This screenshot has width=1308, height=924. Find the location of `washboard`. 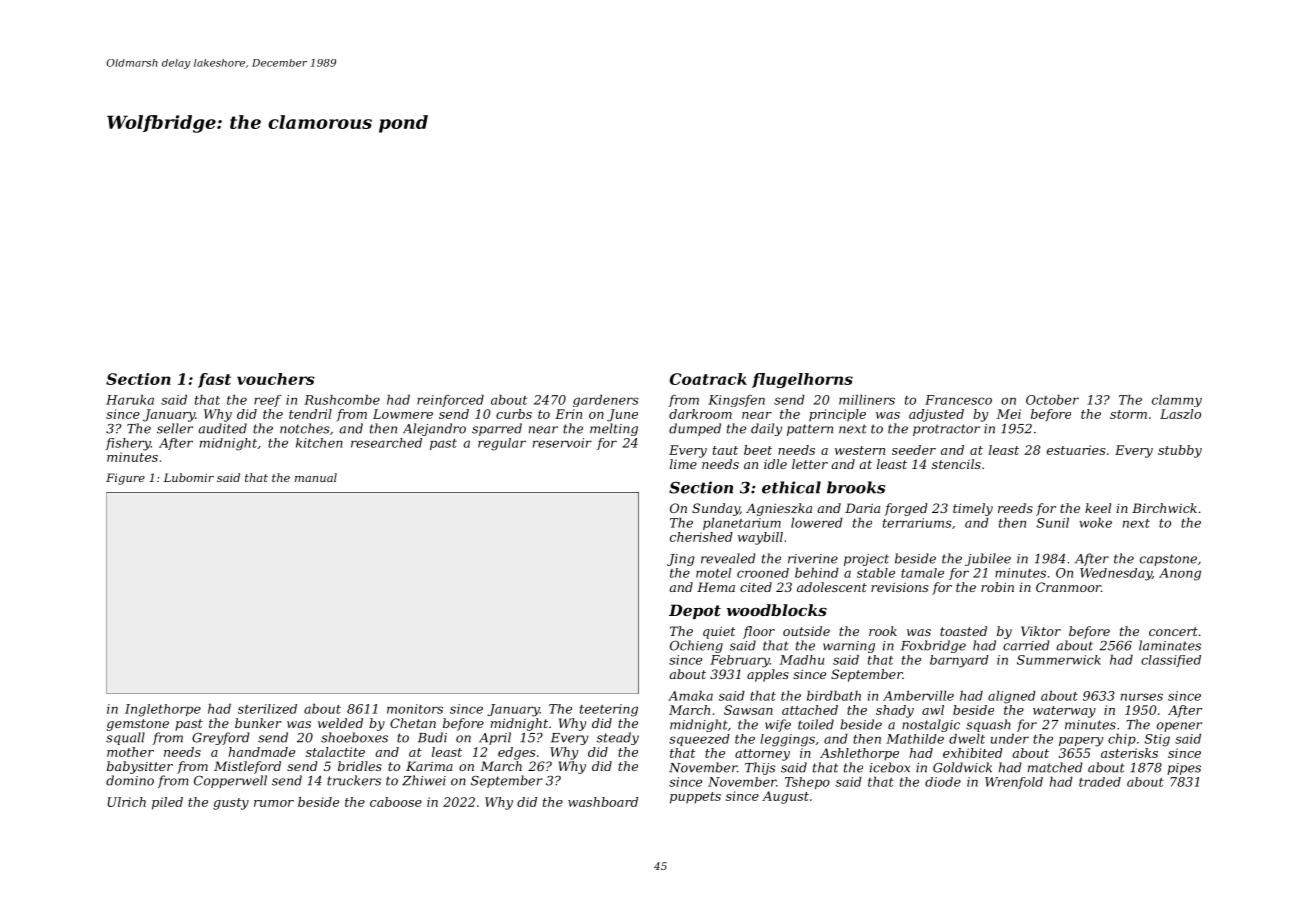

washboard is located at coordinates (603, 802).
